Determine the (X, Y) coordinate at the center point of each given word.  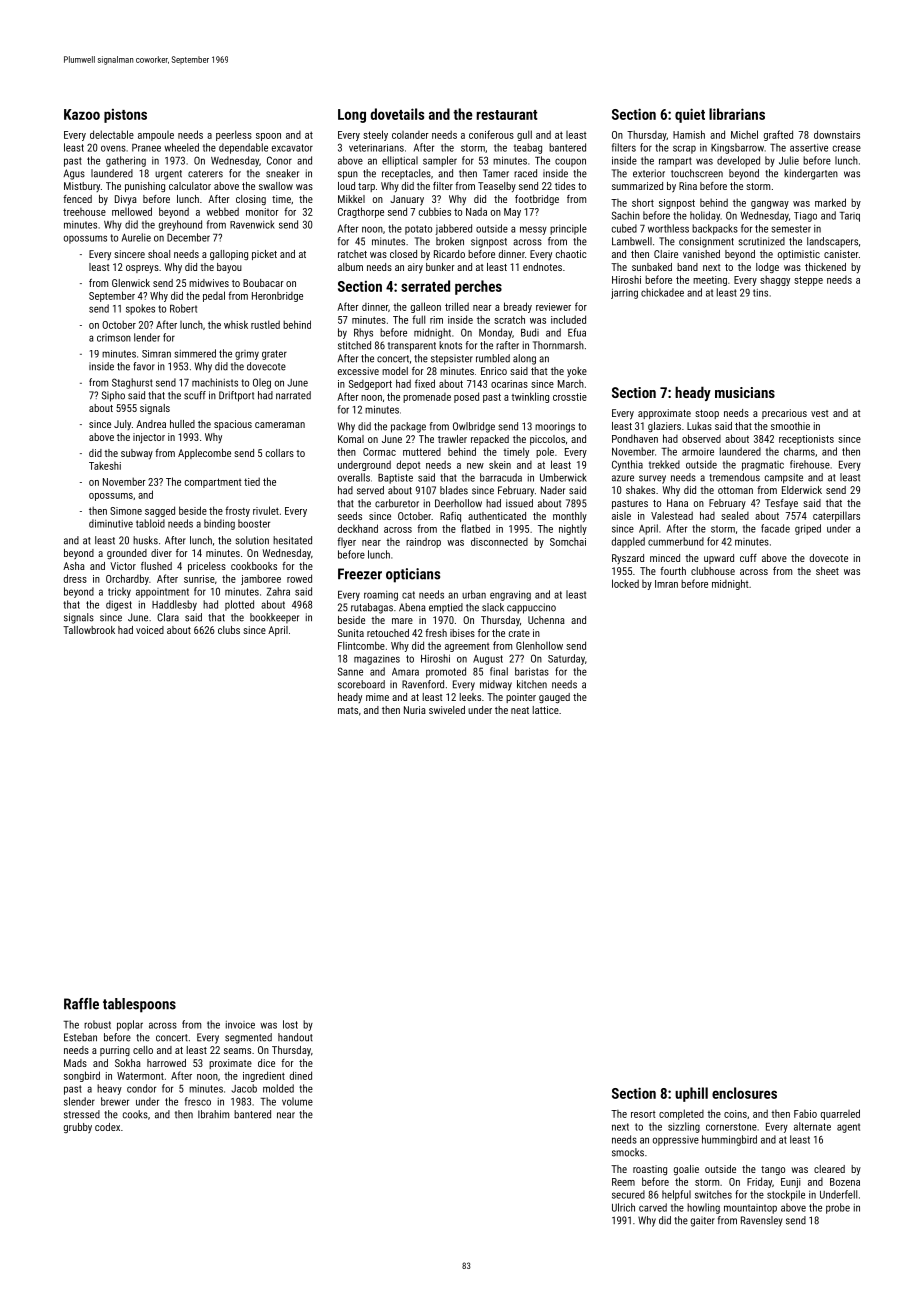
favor (144, 366)
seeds (350, 516)
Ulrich (623, 1207)
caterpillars (836, 516)
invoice (240, 1025)
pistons (125, 116)
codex (107, 1127)
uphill (691, 1094)
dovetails (397, 114)
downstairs (837, 134)
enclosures (744, 1093)
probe (838, 1208)
